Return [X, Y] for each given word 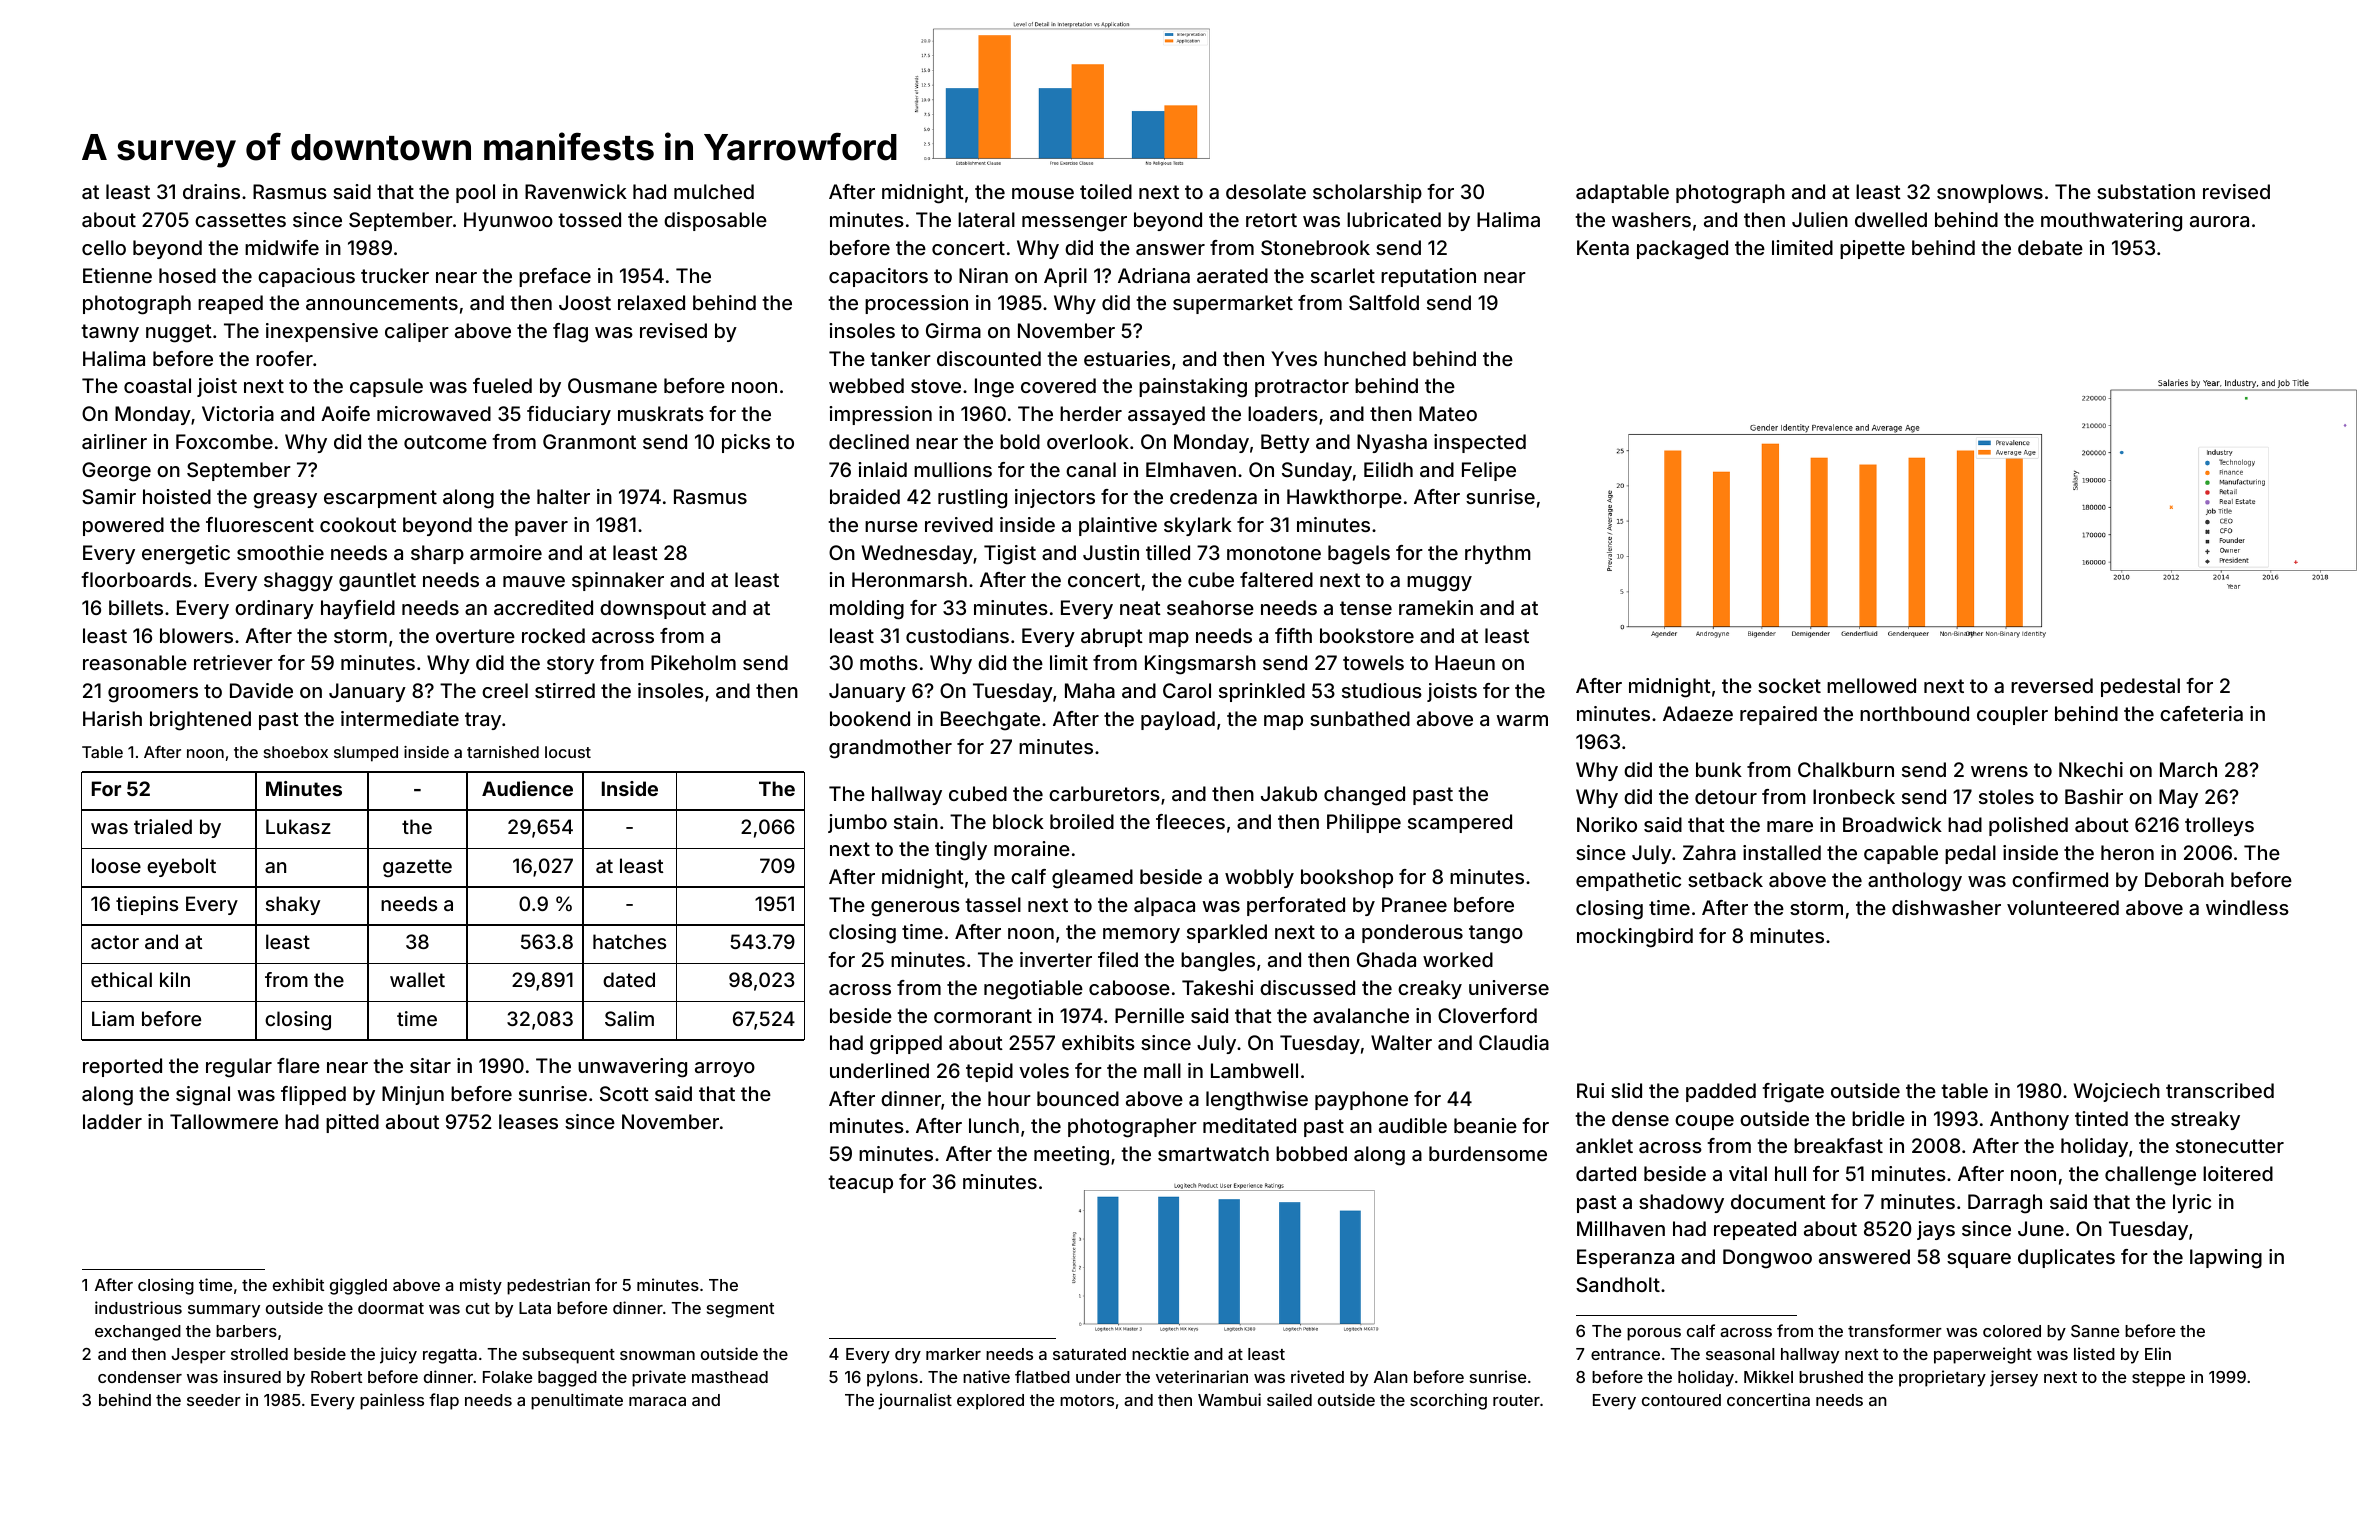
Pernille [1149, 1015]
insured [252, 1376]
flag [570, 333]
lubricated [1394, 219]
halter [563, 496]
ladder [112, 1121]
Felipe [1489, 471]
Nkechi [2091, 769]
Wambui [1229, 1399]
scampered [1460, 823]
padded [1721, 1092]
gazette [417, 868]
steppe [2158, 1379]
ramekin [1436, 607]
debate [2050, 247]
